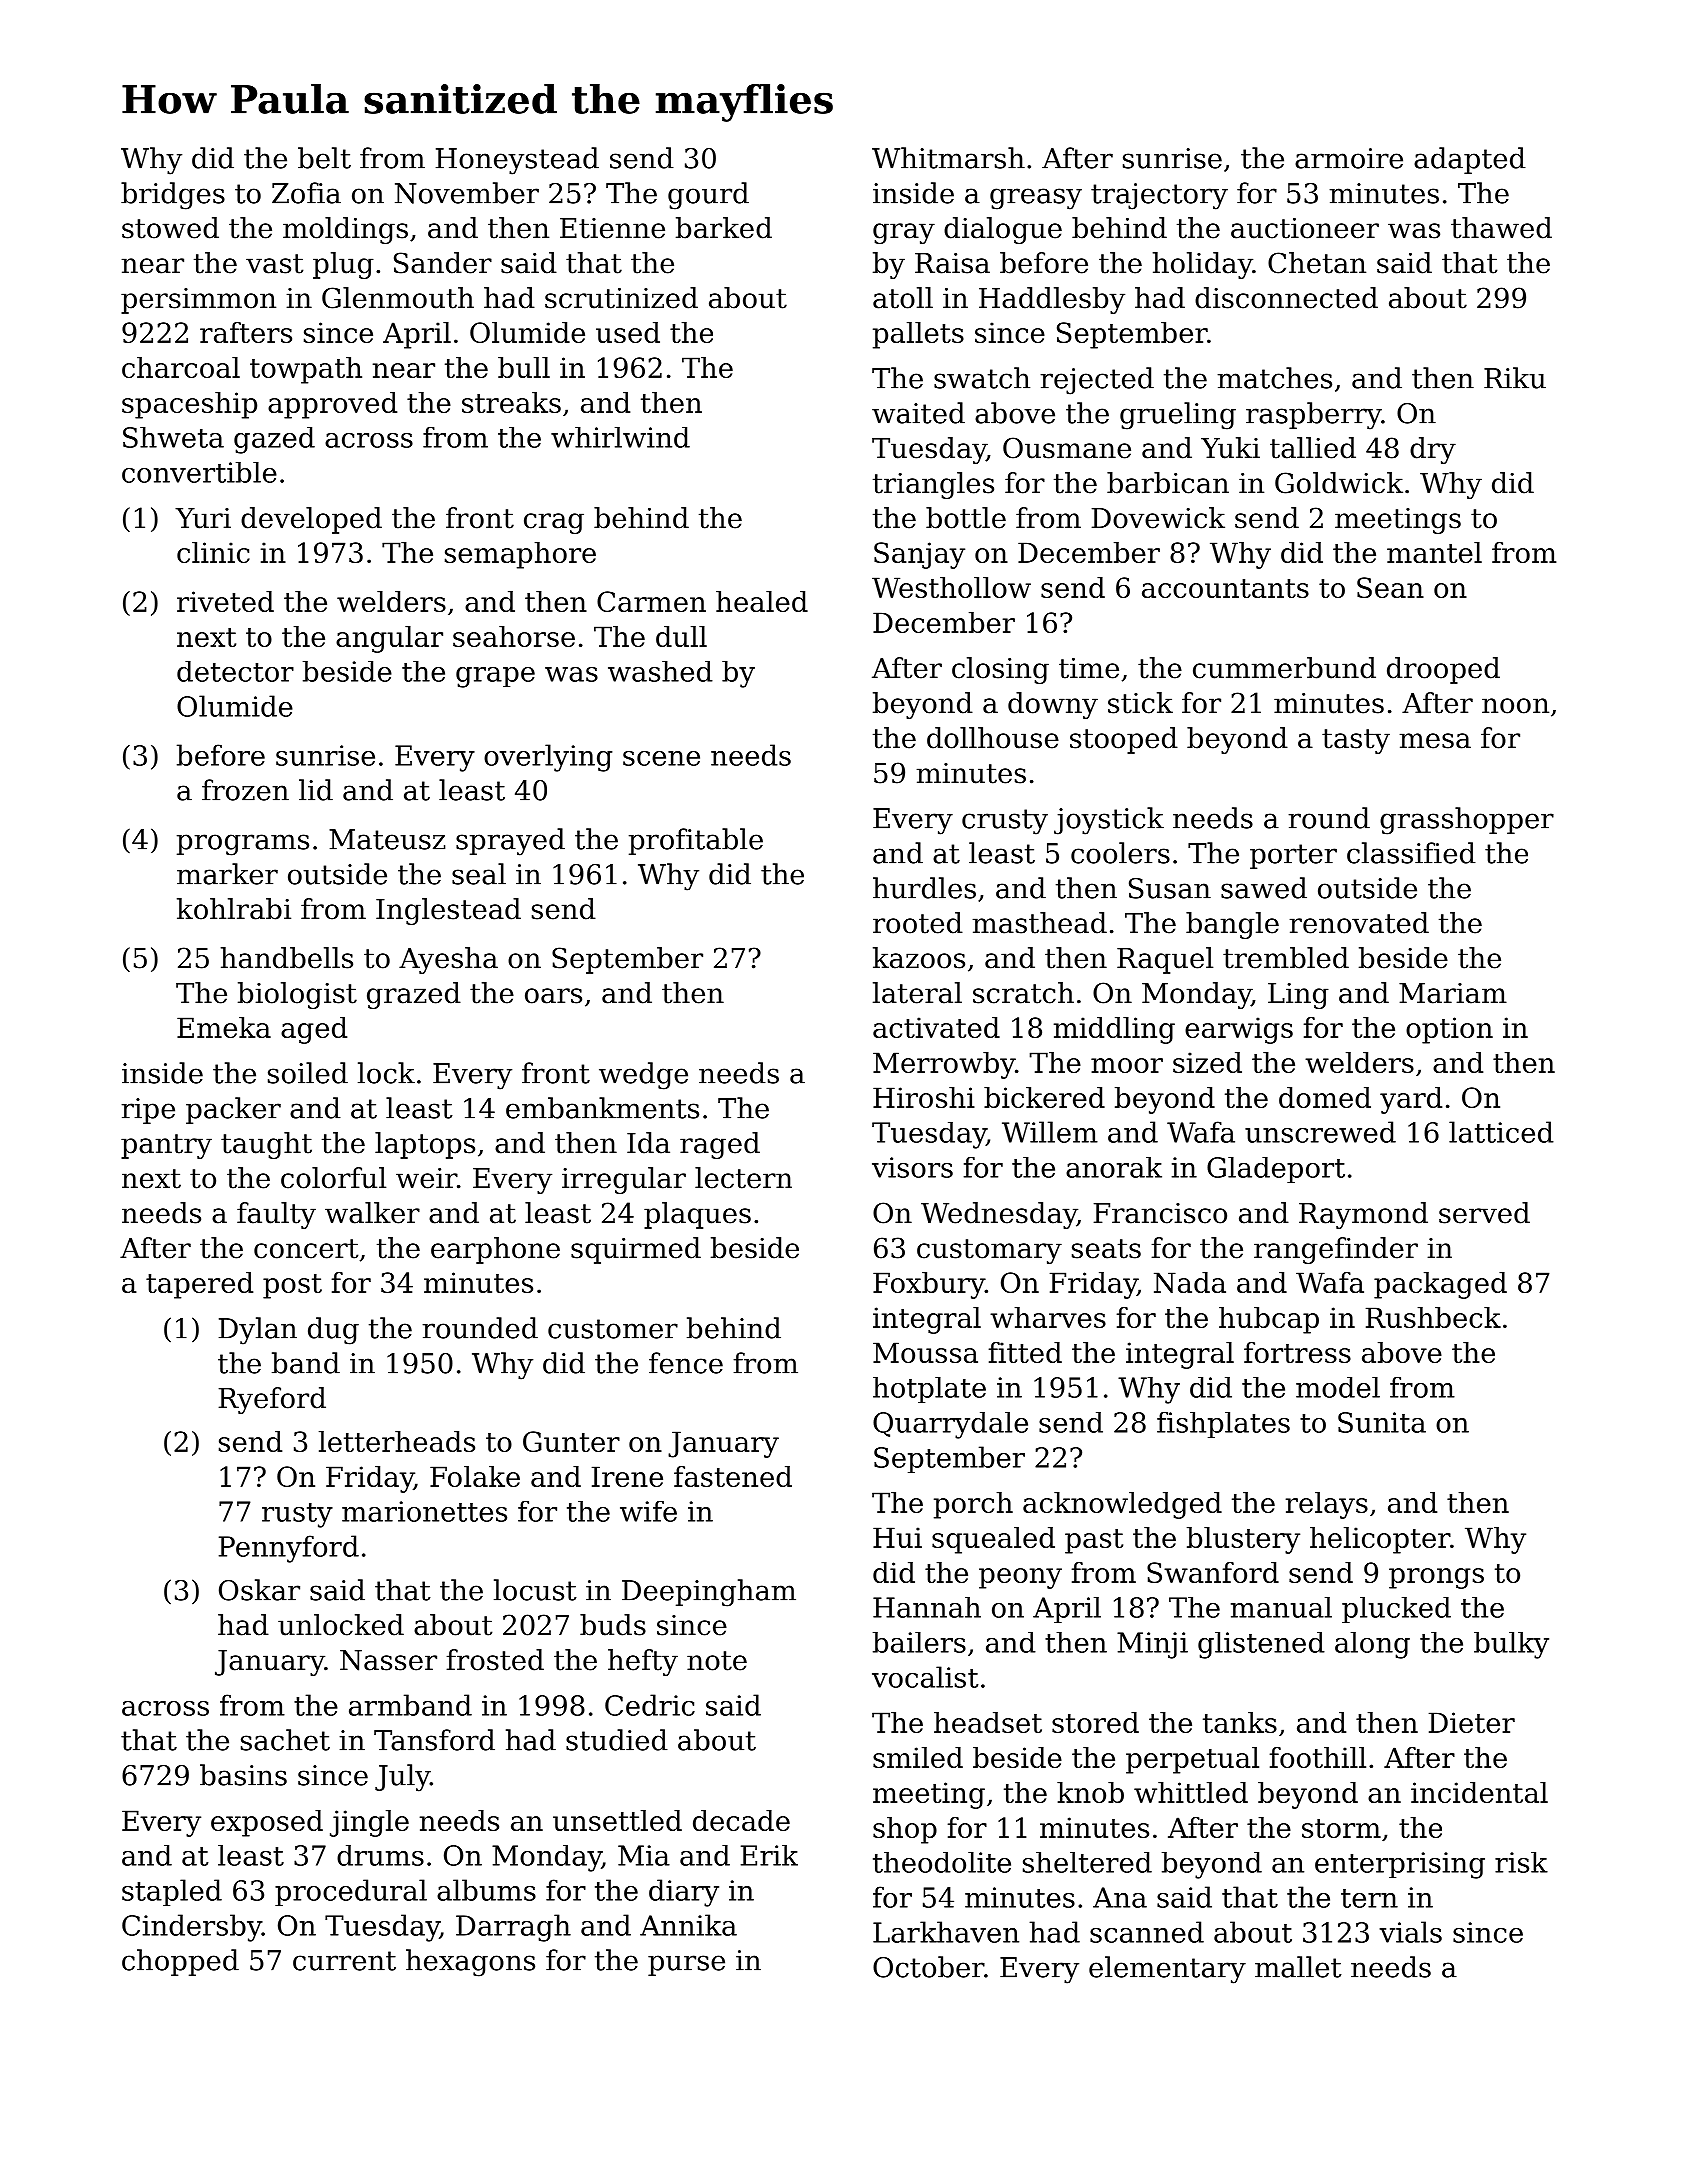 This document has height=2178, width=1683. What do you see at coordinates (289, 1549) in the document?
I see `Pennyford` at bounding box center [289, 1549].
